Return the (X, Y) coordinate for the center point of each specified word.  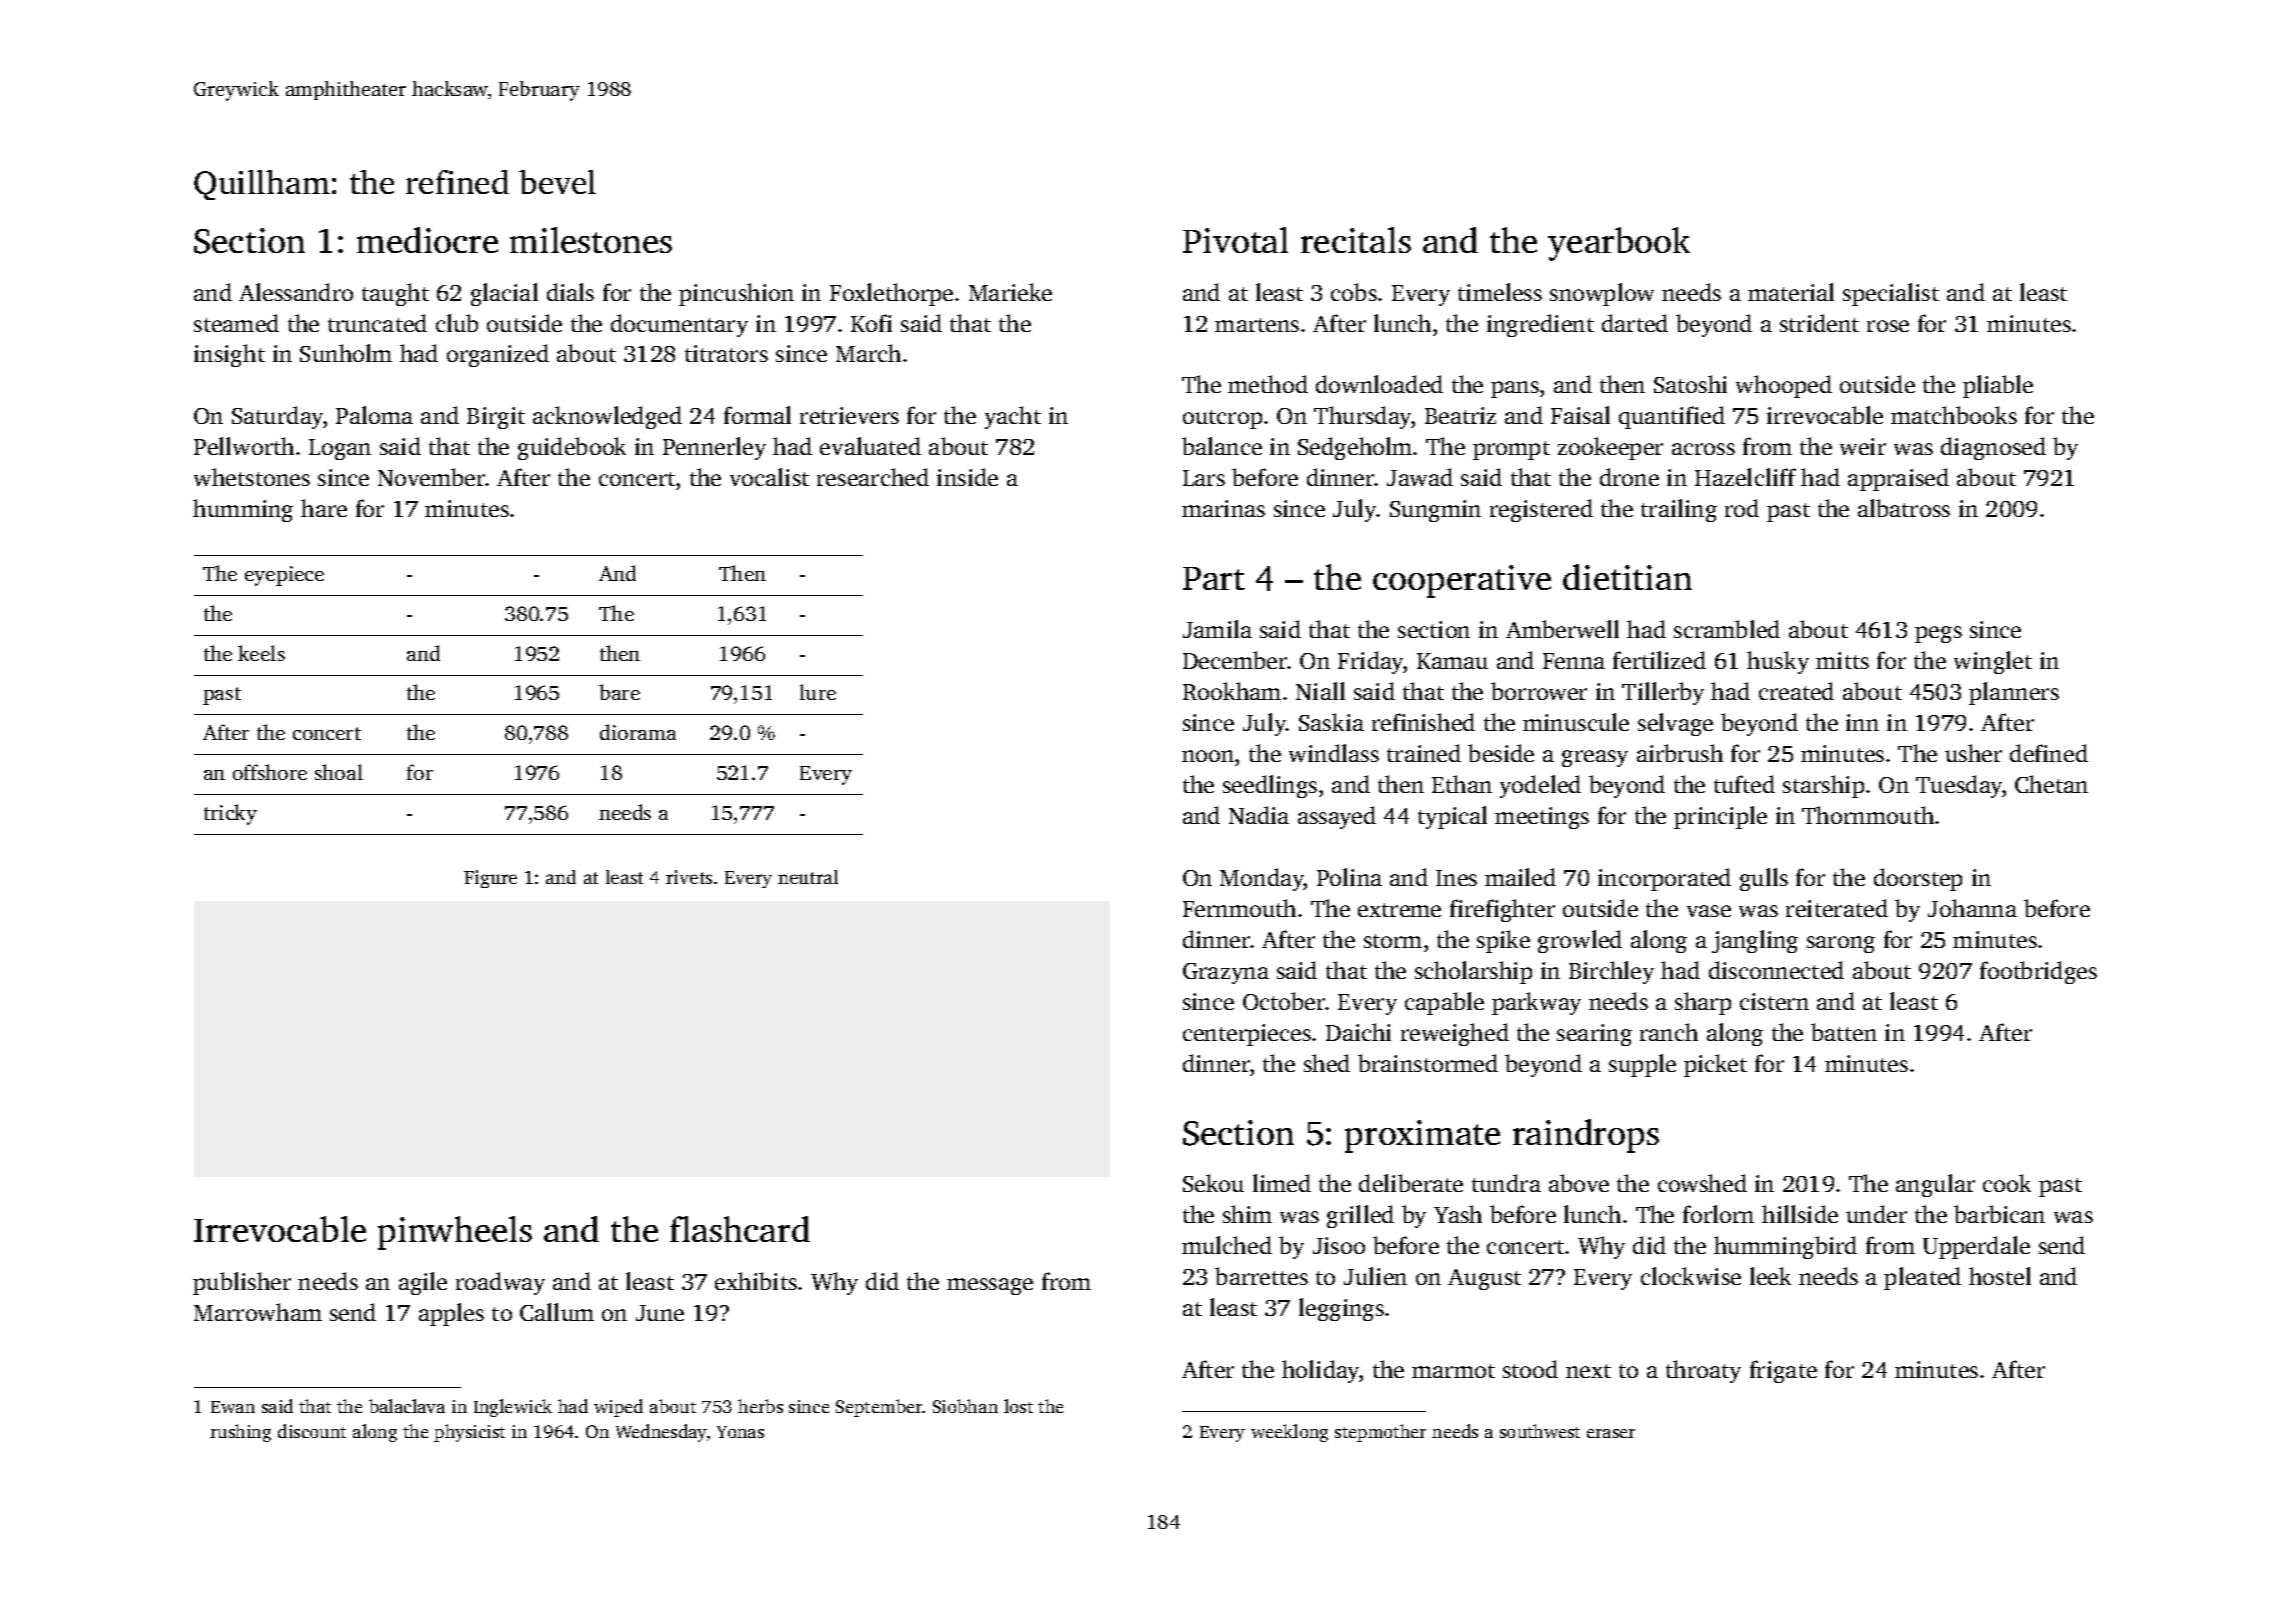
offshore (270, 772)
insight (229, 355)
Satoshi (1690, 384)
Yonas (740, 1432)
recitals (1356, 240)
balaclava (407, 1406)
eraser (1611, 1433)
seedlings (1270, 786)
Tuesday (1959, 786)
